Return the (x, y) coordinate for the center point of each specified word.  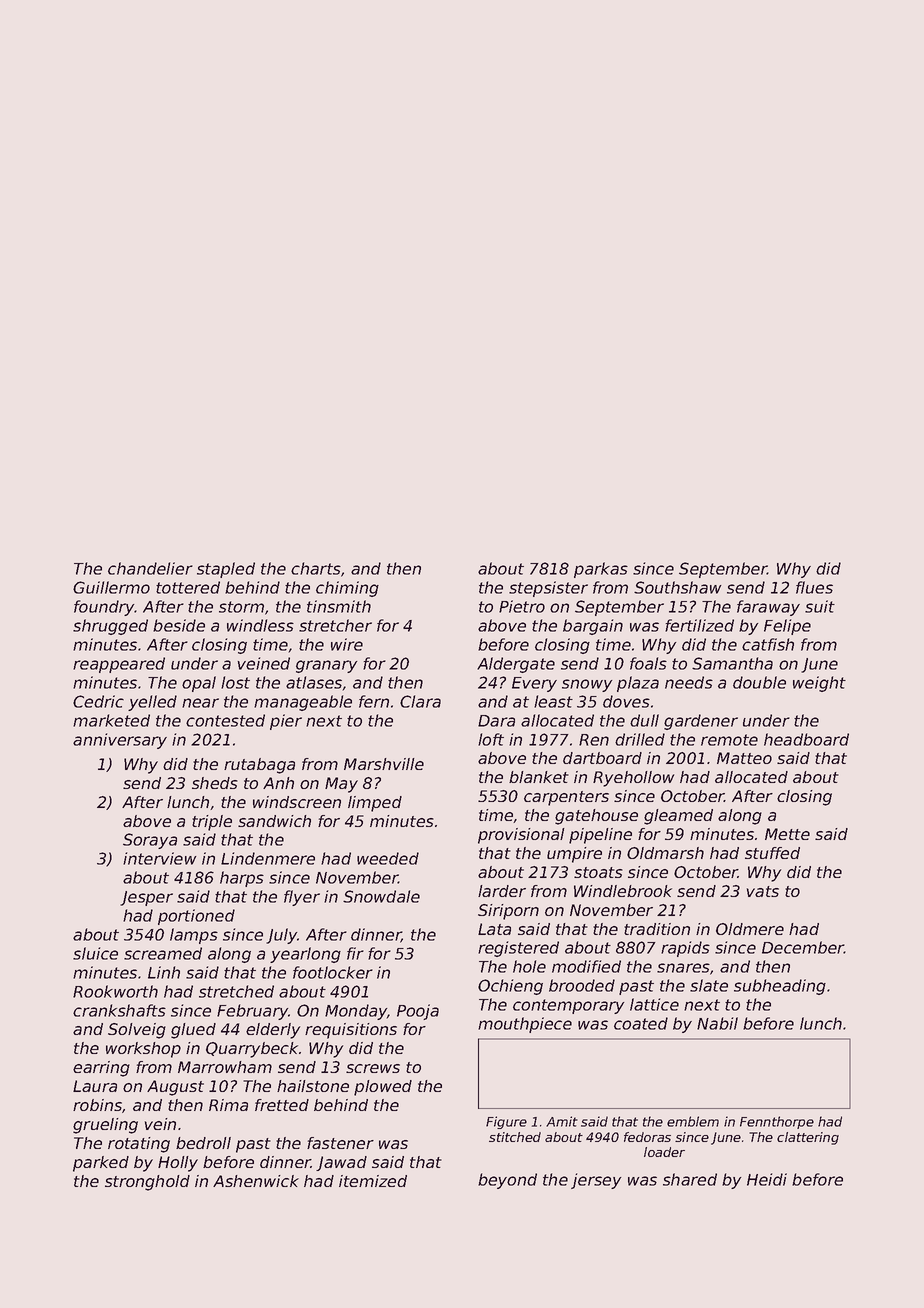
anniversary (120, 741)
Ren (594, 740)
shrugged (110, 627)
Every (534, 684)
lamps (194, 936)
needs (689, 682)
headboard (806, 739)
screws (373, 1068)
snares (683, 968)
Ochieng (510, 987)
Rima (228, 1105)
